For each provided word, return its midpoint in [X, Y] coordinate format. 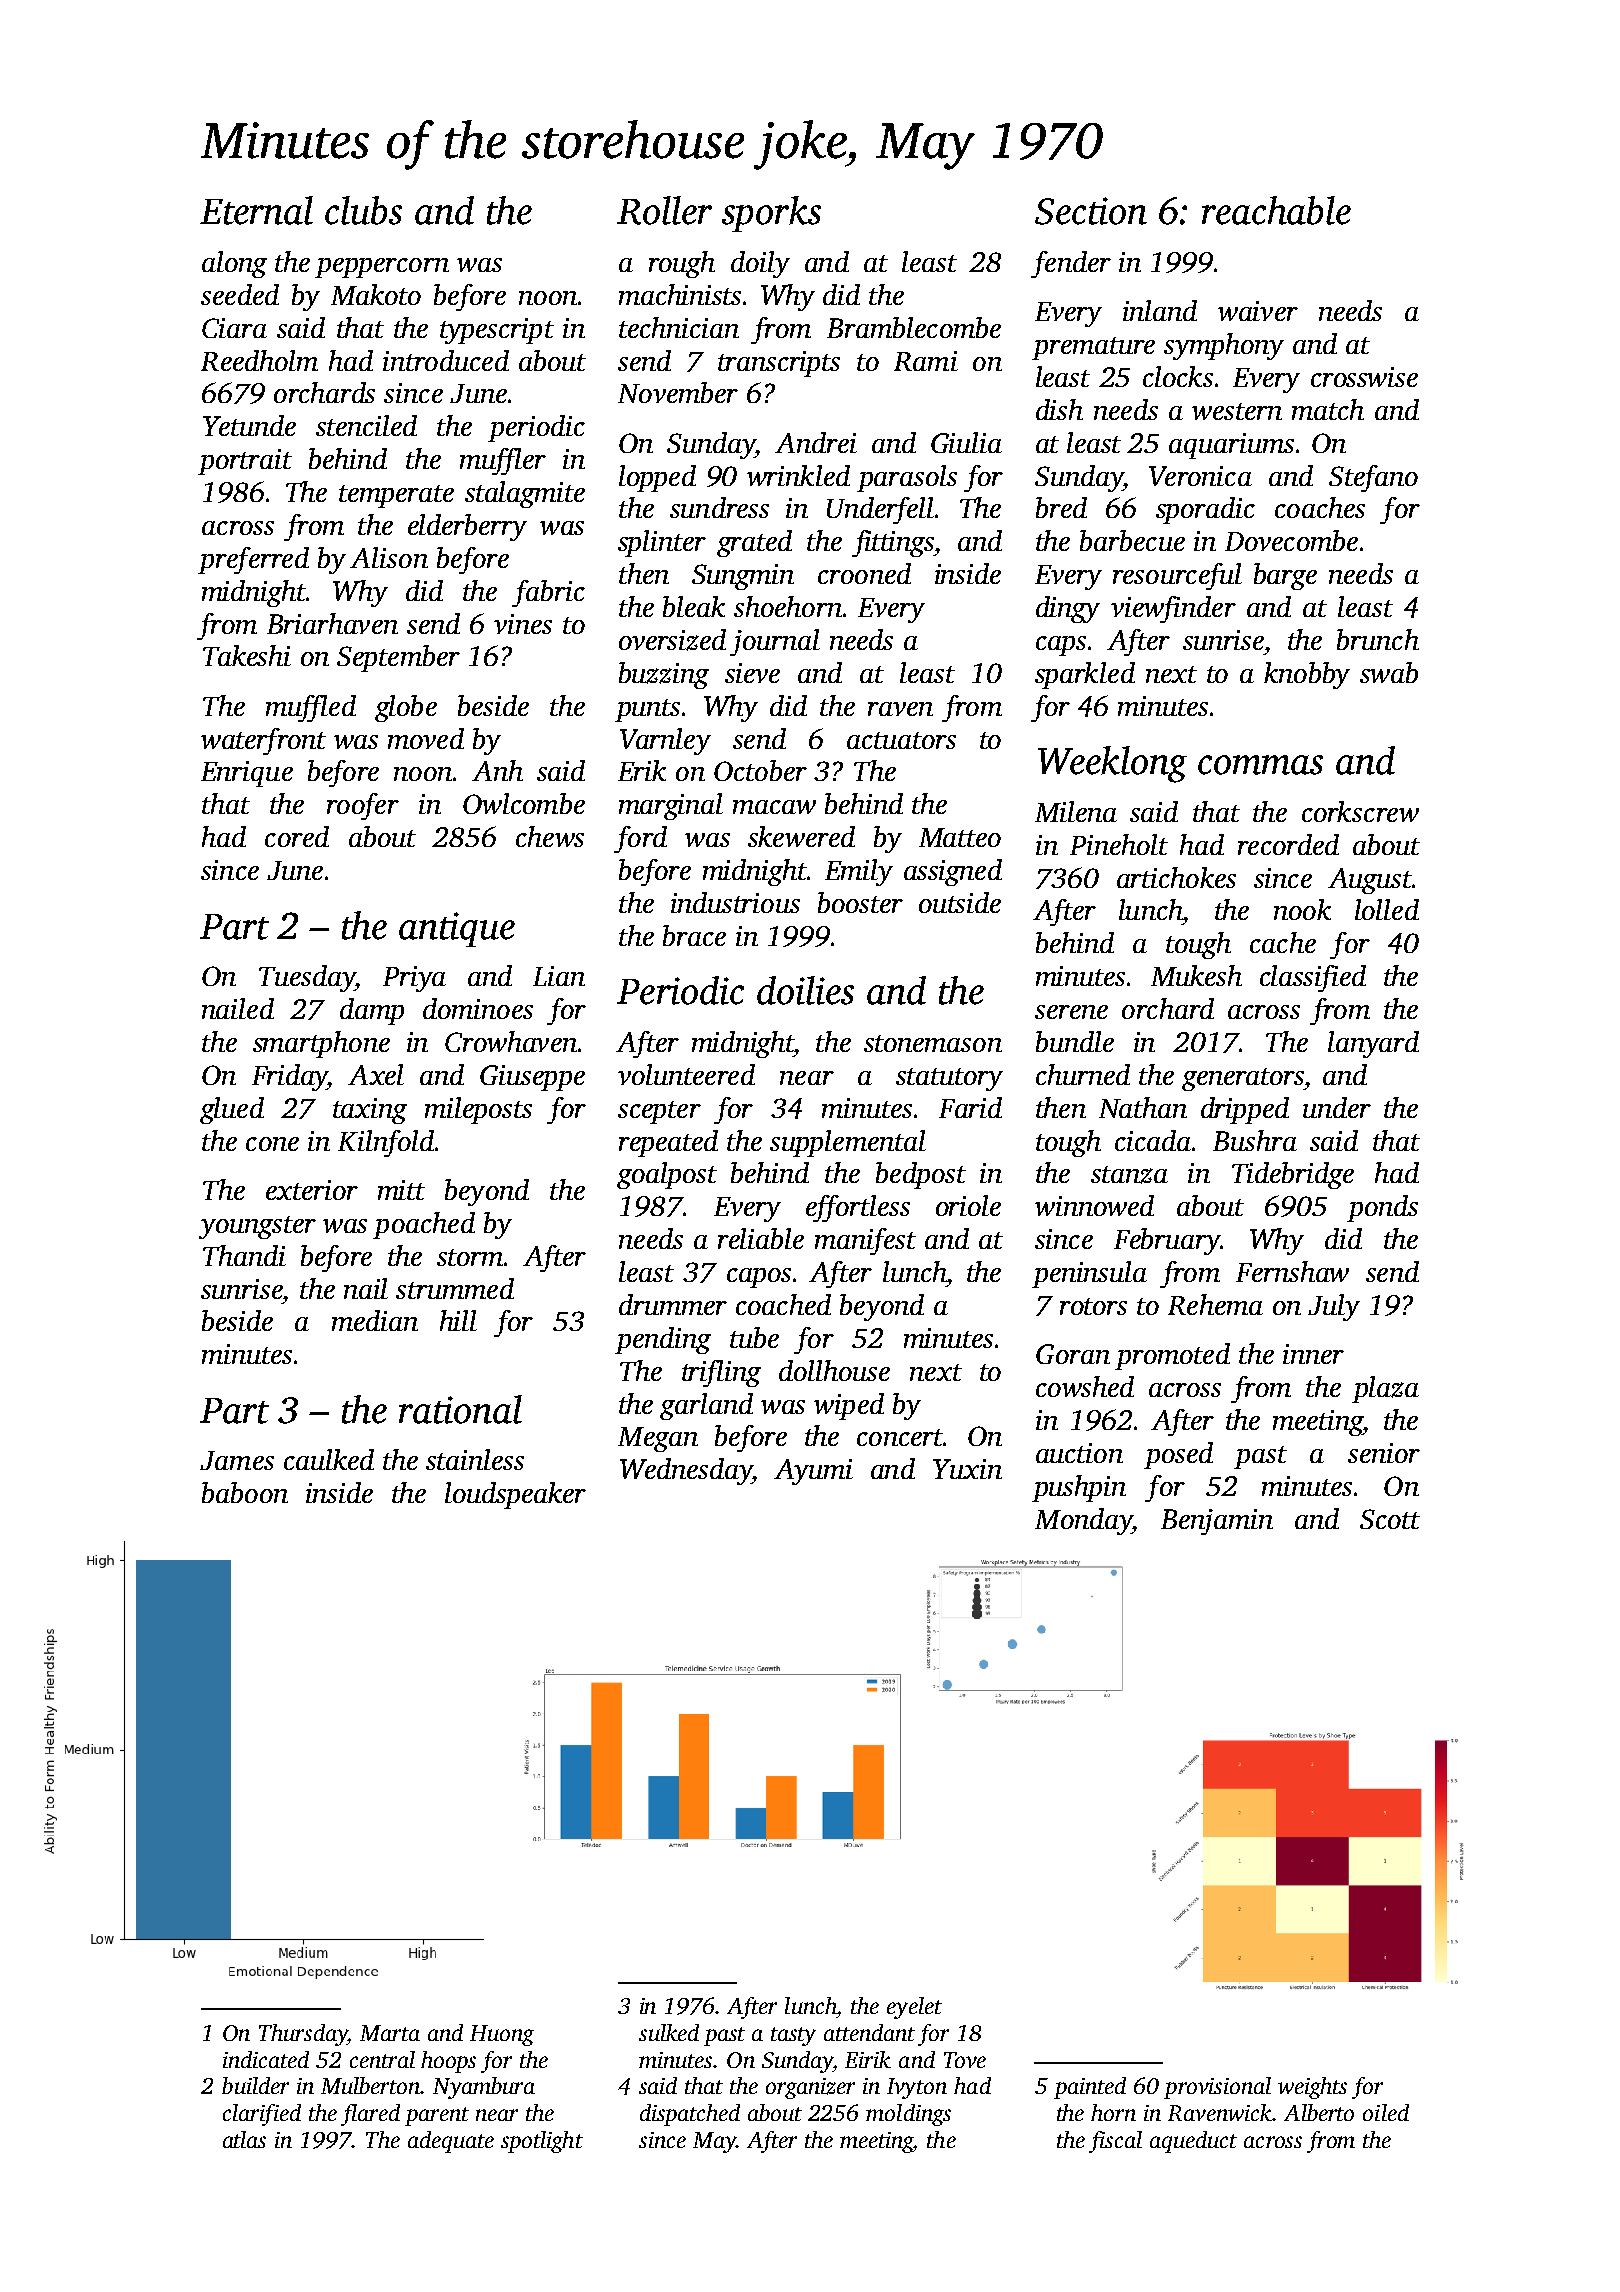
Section [1091, 211]
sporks [771, 214]
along [234, 264]
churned [1083, 1074]
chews [550, 836]
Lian [559, 976]
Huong [502, 2035]
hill [458, 1320]
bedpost [921, 1175]
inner [1313, 1354]
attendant [869, 2032]
